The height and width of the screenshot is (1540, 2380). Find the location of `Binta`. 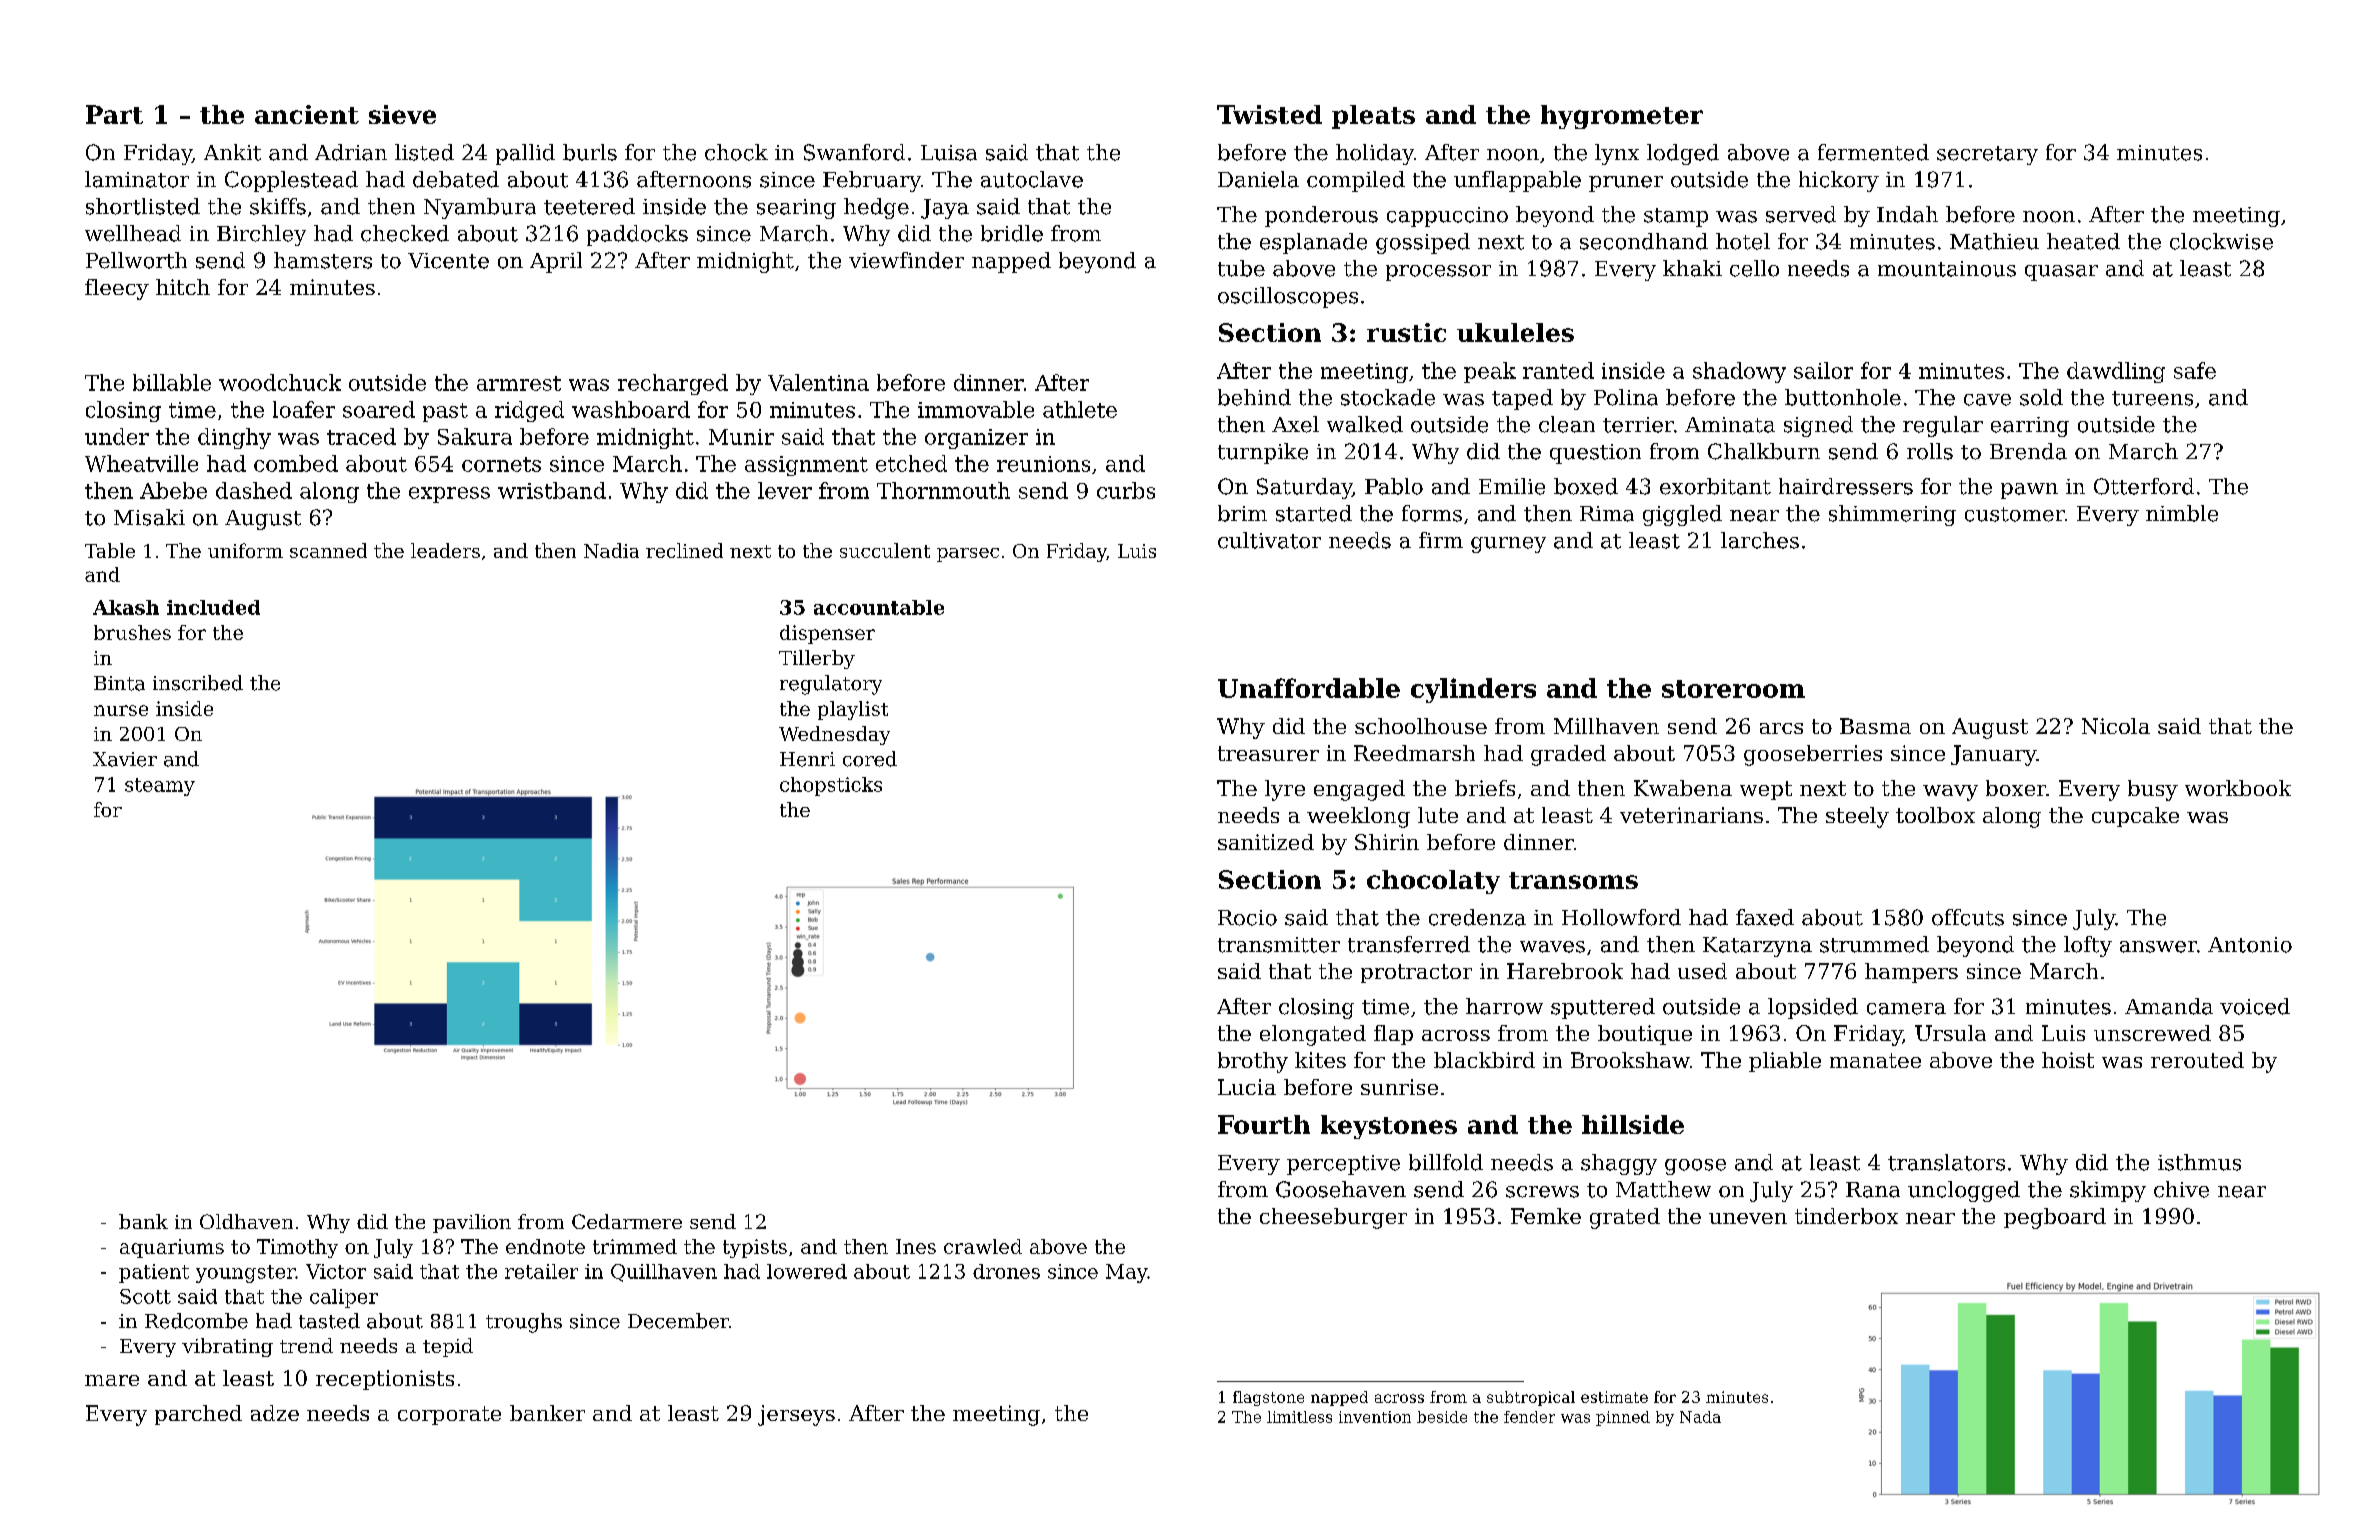

Binta is located at coordinates (119, 683).
